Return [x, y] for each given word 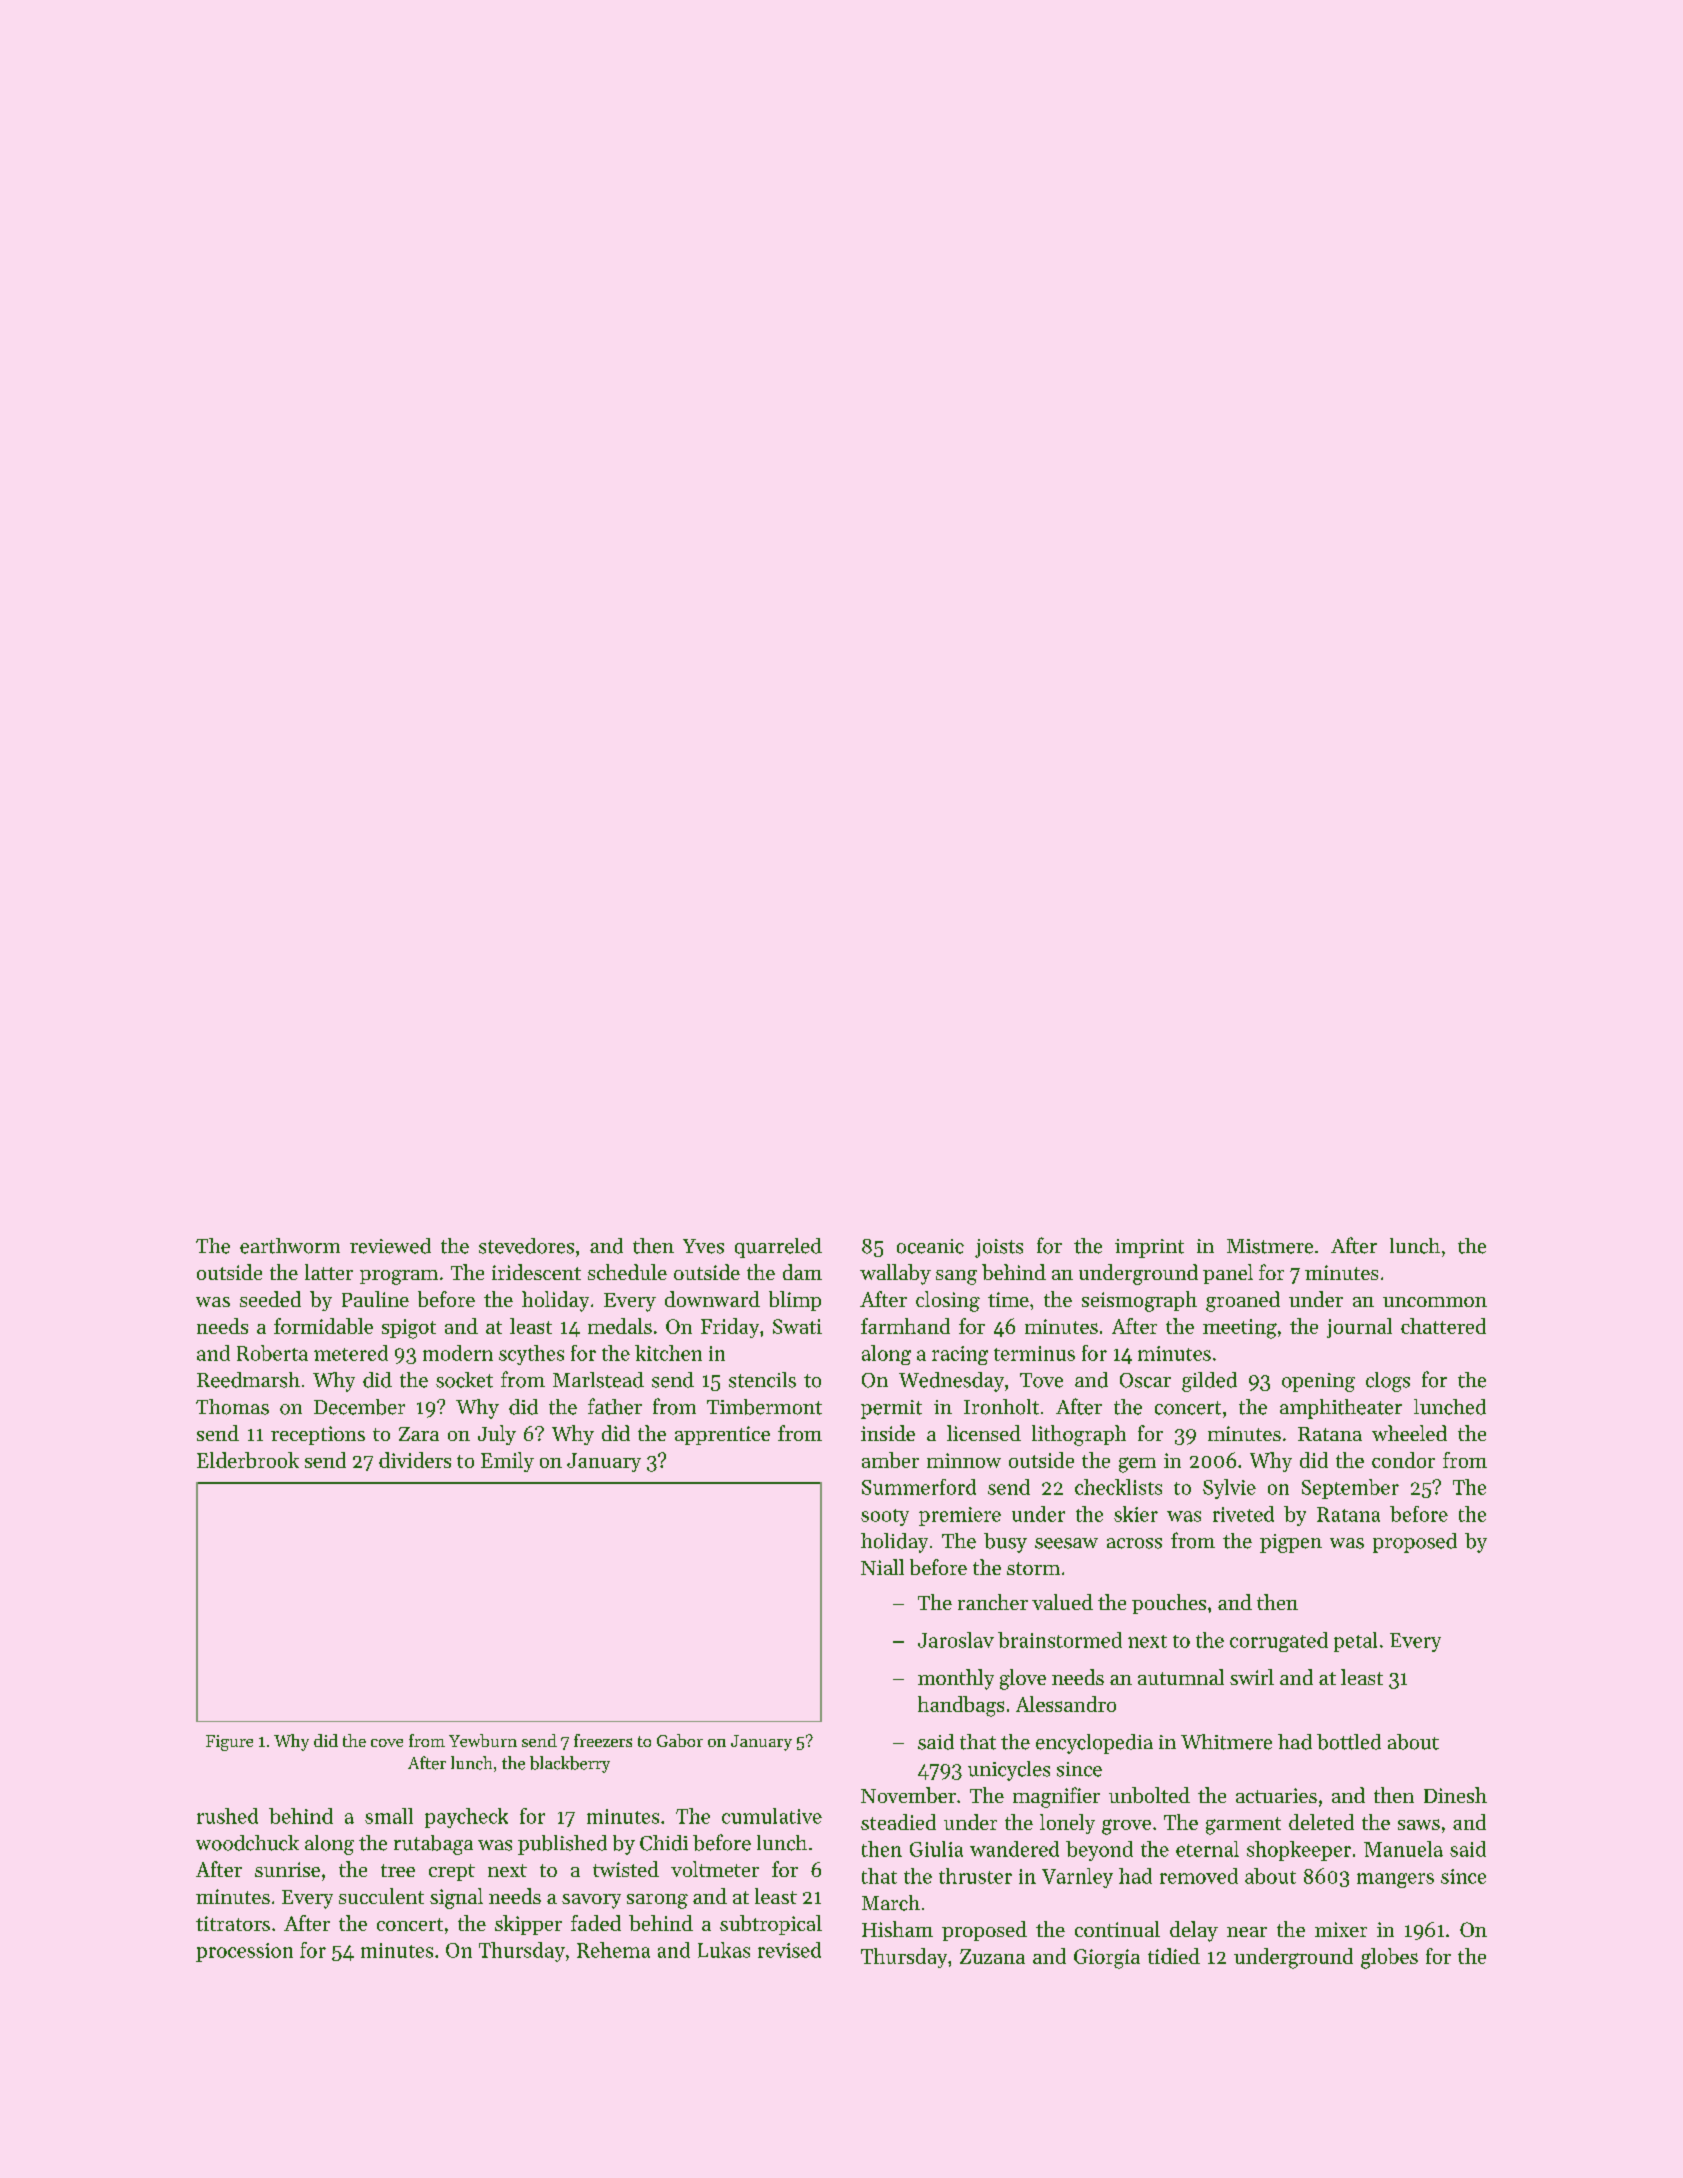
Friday [730, 1328]
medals [620, 1326]
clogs [1388, 1382]
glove [1023, 1679]
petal [1355, 1642]
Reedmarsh [248, 1380]
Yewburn [483, 1740]
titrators [233, 1923]
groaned [1243, 1301]
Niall [882, 1567]
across [1134, 1543]
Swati [797, 1326]
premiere [960, 1516]
